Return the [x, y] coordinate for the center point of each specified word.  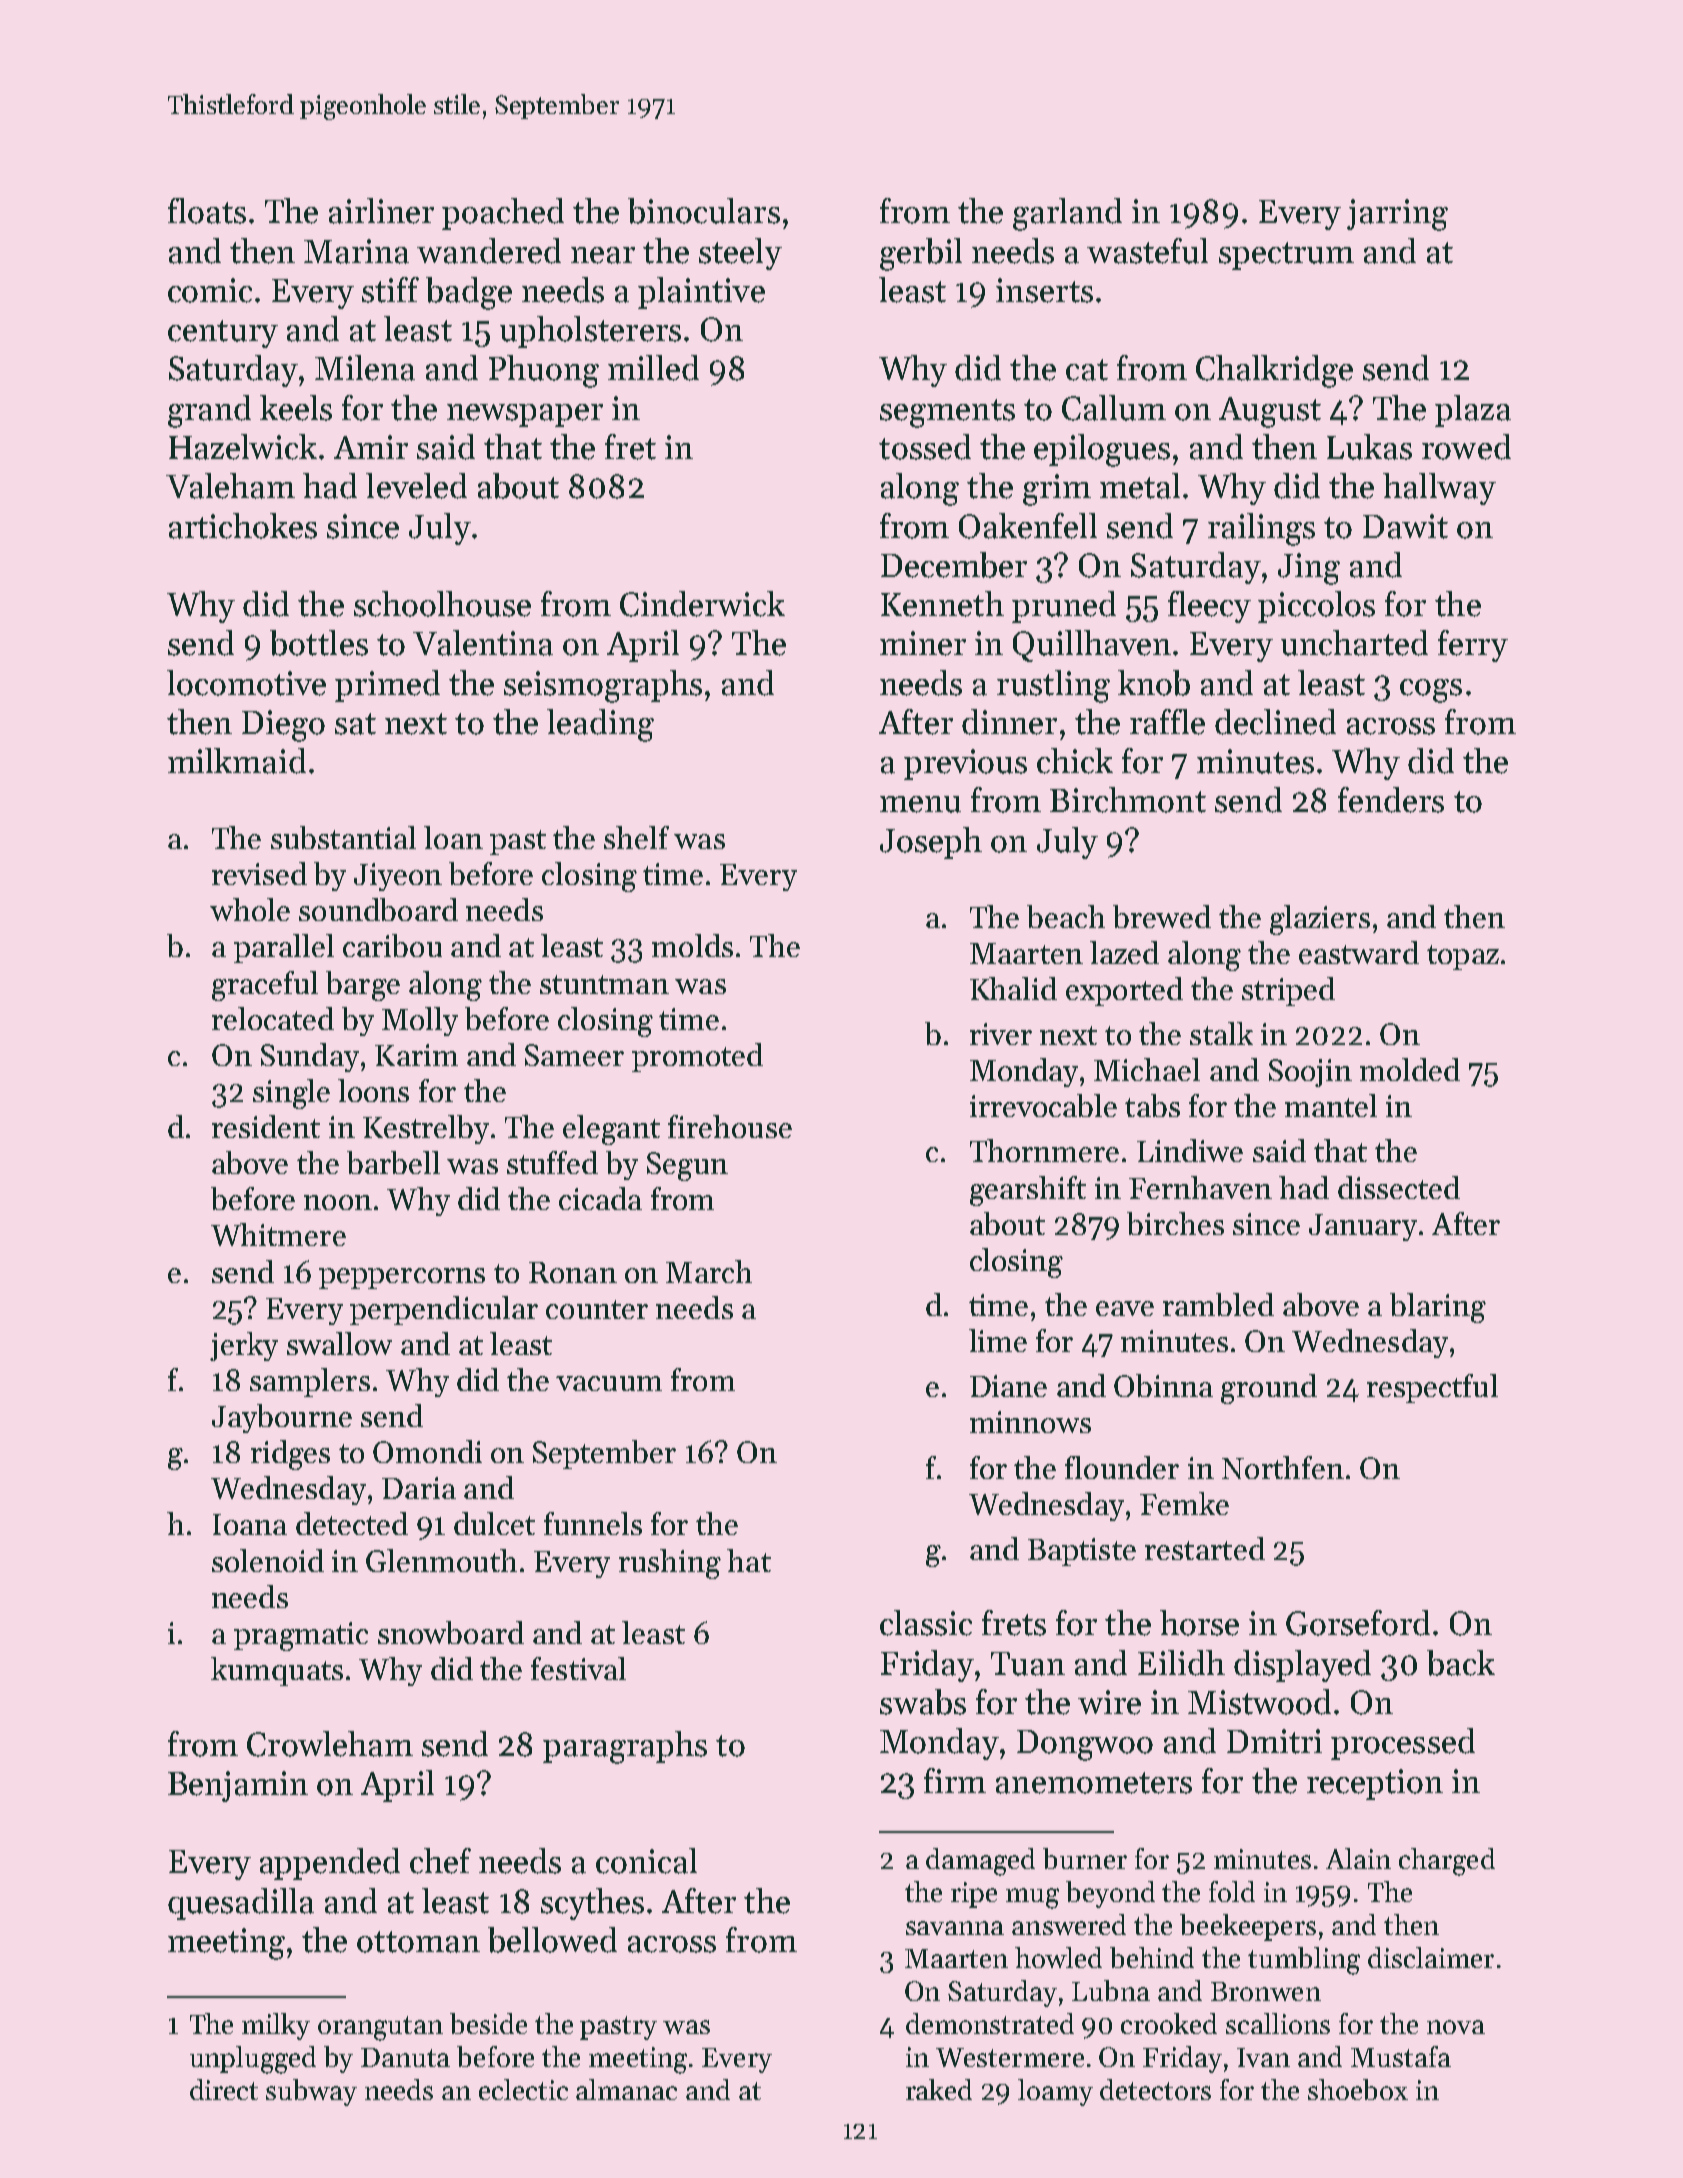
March [709, 1271]
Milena [365, 368]
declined [1275, 722]
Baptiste [1082, 1552]
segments [947, 413]
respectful [1432, 1388]
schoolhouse [442, 604]
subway [311, 2092]
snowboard [451, 1632]
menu [920, 804]
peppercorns [402, 1278]
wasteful [1147, 251]
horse [1199, 1623]
